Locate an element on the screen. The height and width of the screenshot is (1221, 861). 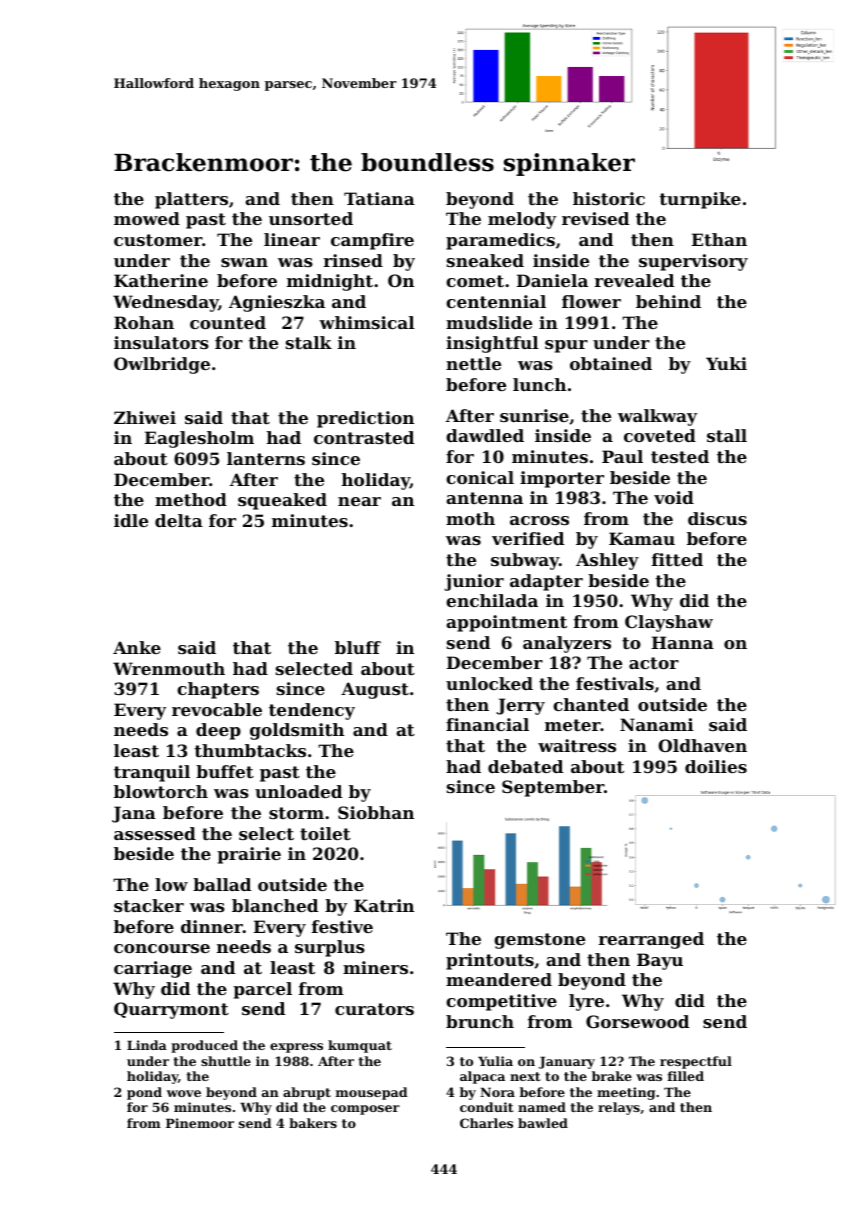
verified is located at coordinates (528, 538).
